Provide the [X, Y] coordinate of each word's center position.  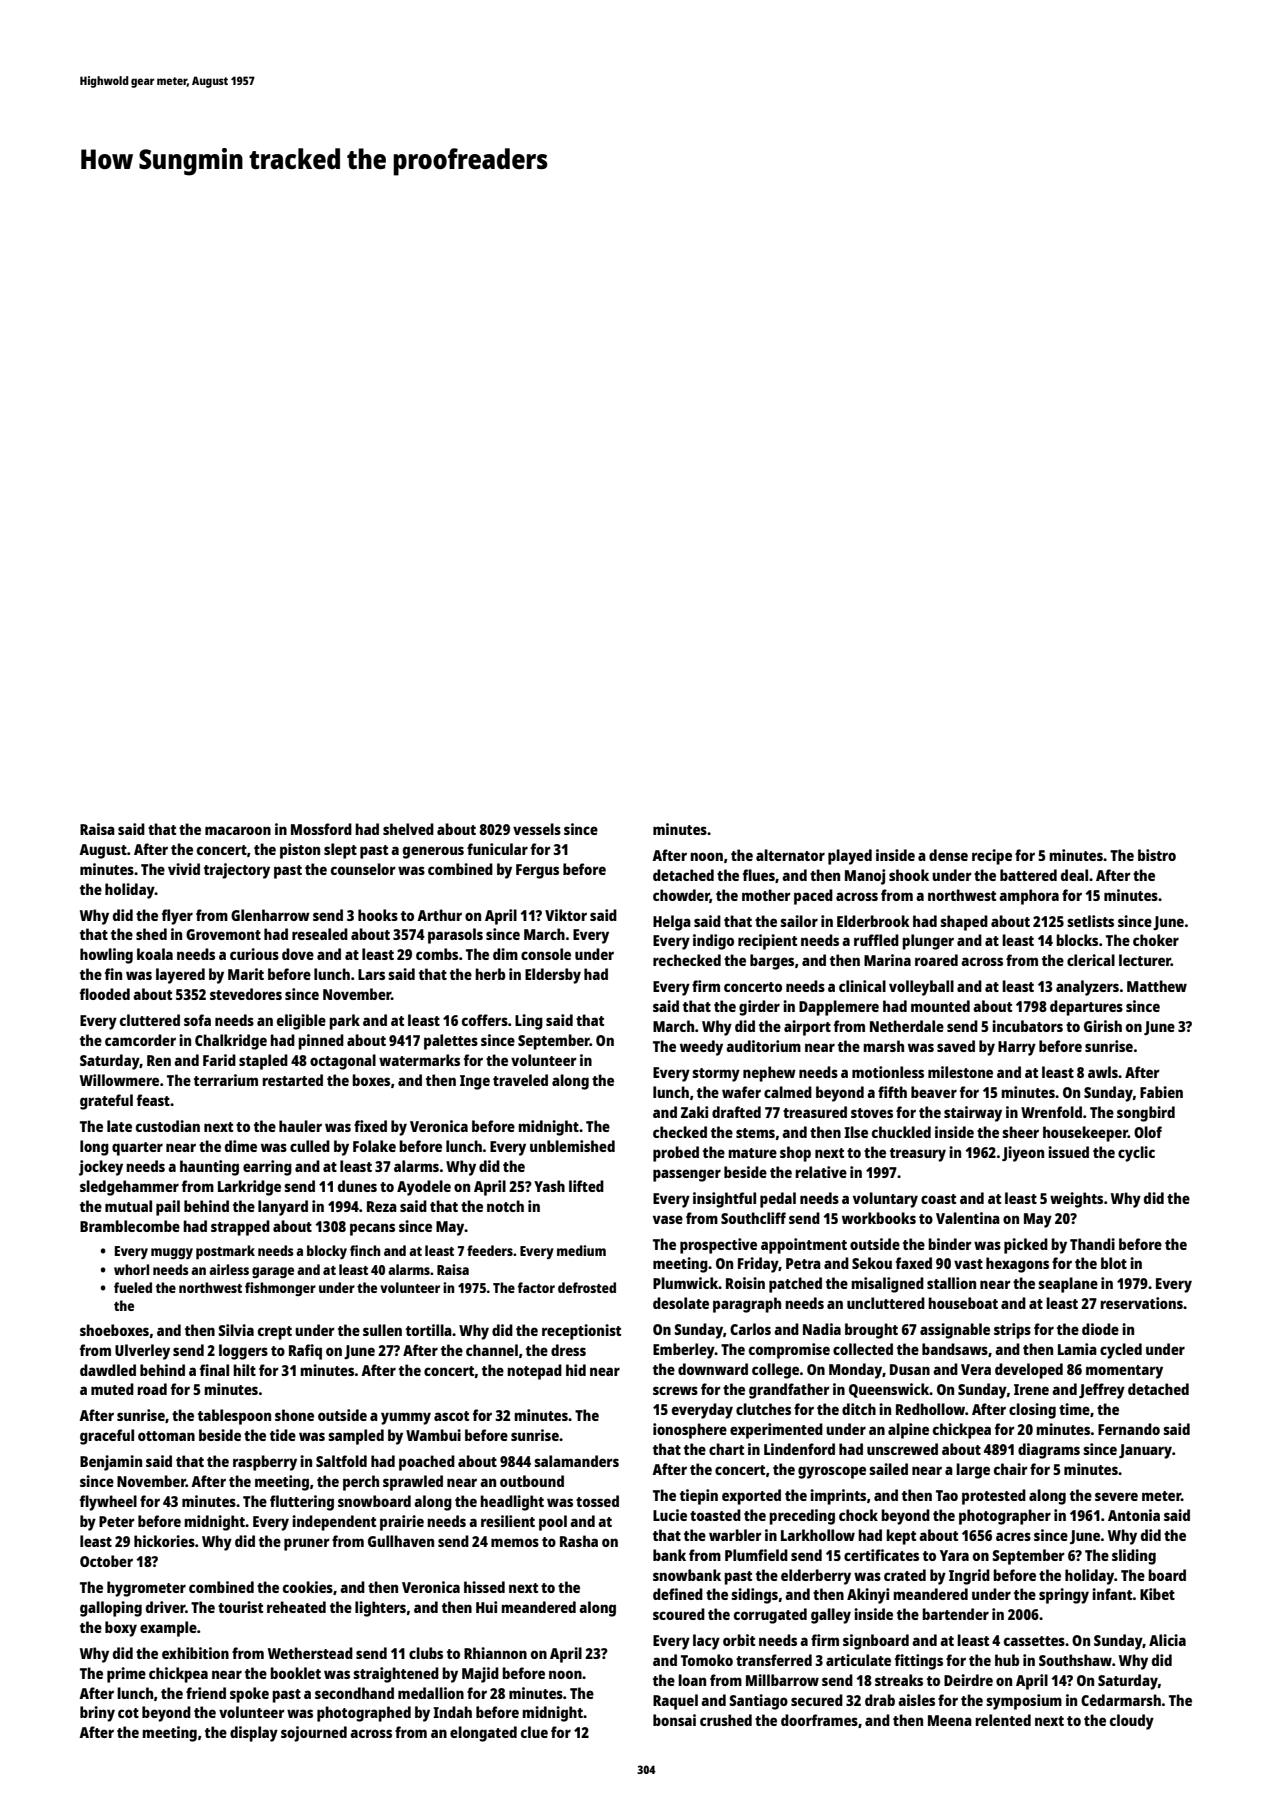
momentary [1124, 1372]
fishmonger [280, 1289]
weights [1076, 1200]
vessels [537, 829]
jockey [101, 1168]
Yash [549, 1186]
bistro [1157, 855]
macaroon [238, 830]
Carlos [750, 1329]
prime [126, 1675]
